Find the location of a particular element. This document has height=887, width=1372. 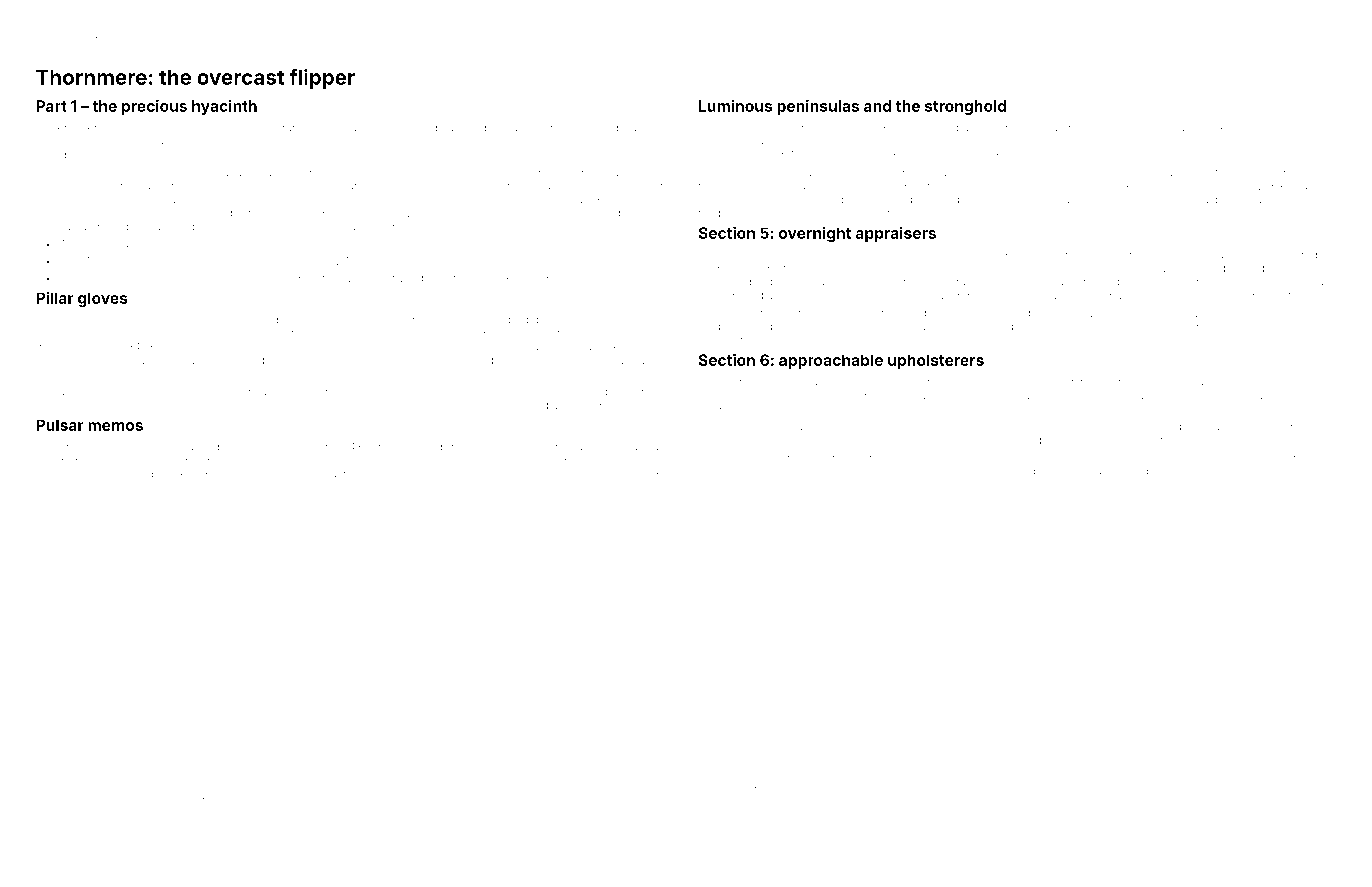

Yewbridge is located at coordinates (167, 801).
